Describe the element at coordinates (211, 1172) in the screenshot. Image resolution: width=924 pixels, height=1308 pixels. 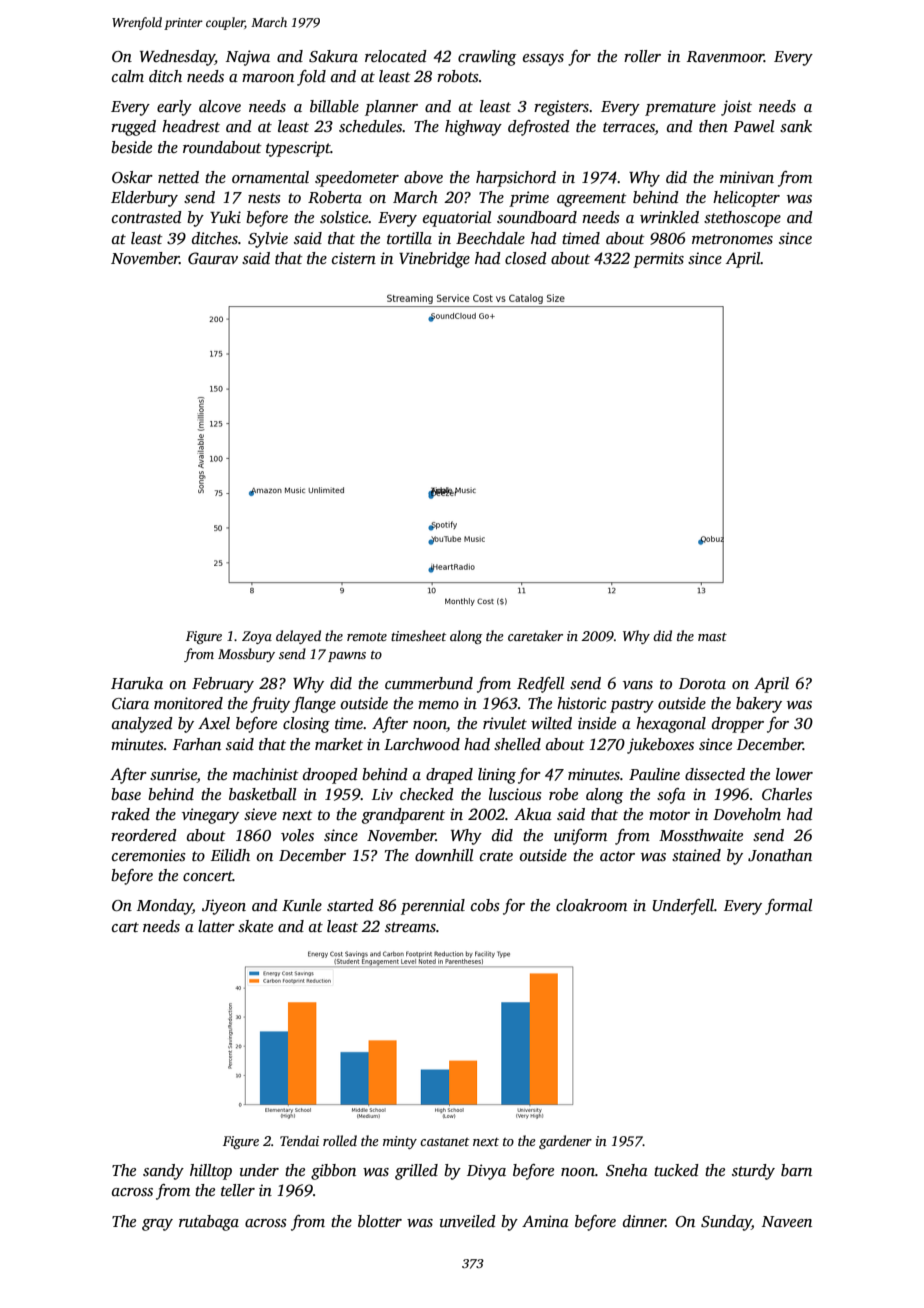
I see `hilltop` at that location.
